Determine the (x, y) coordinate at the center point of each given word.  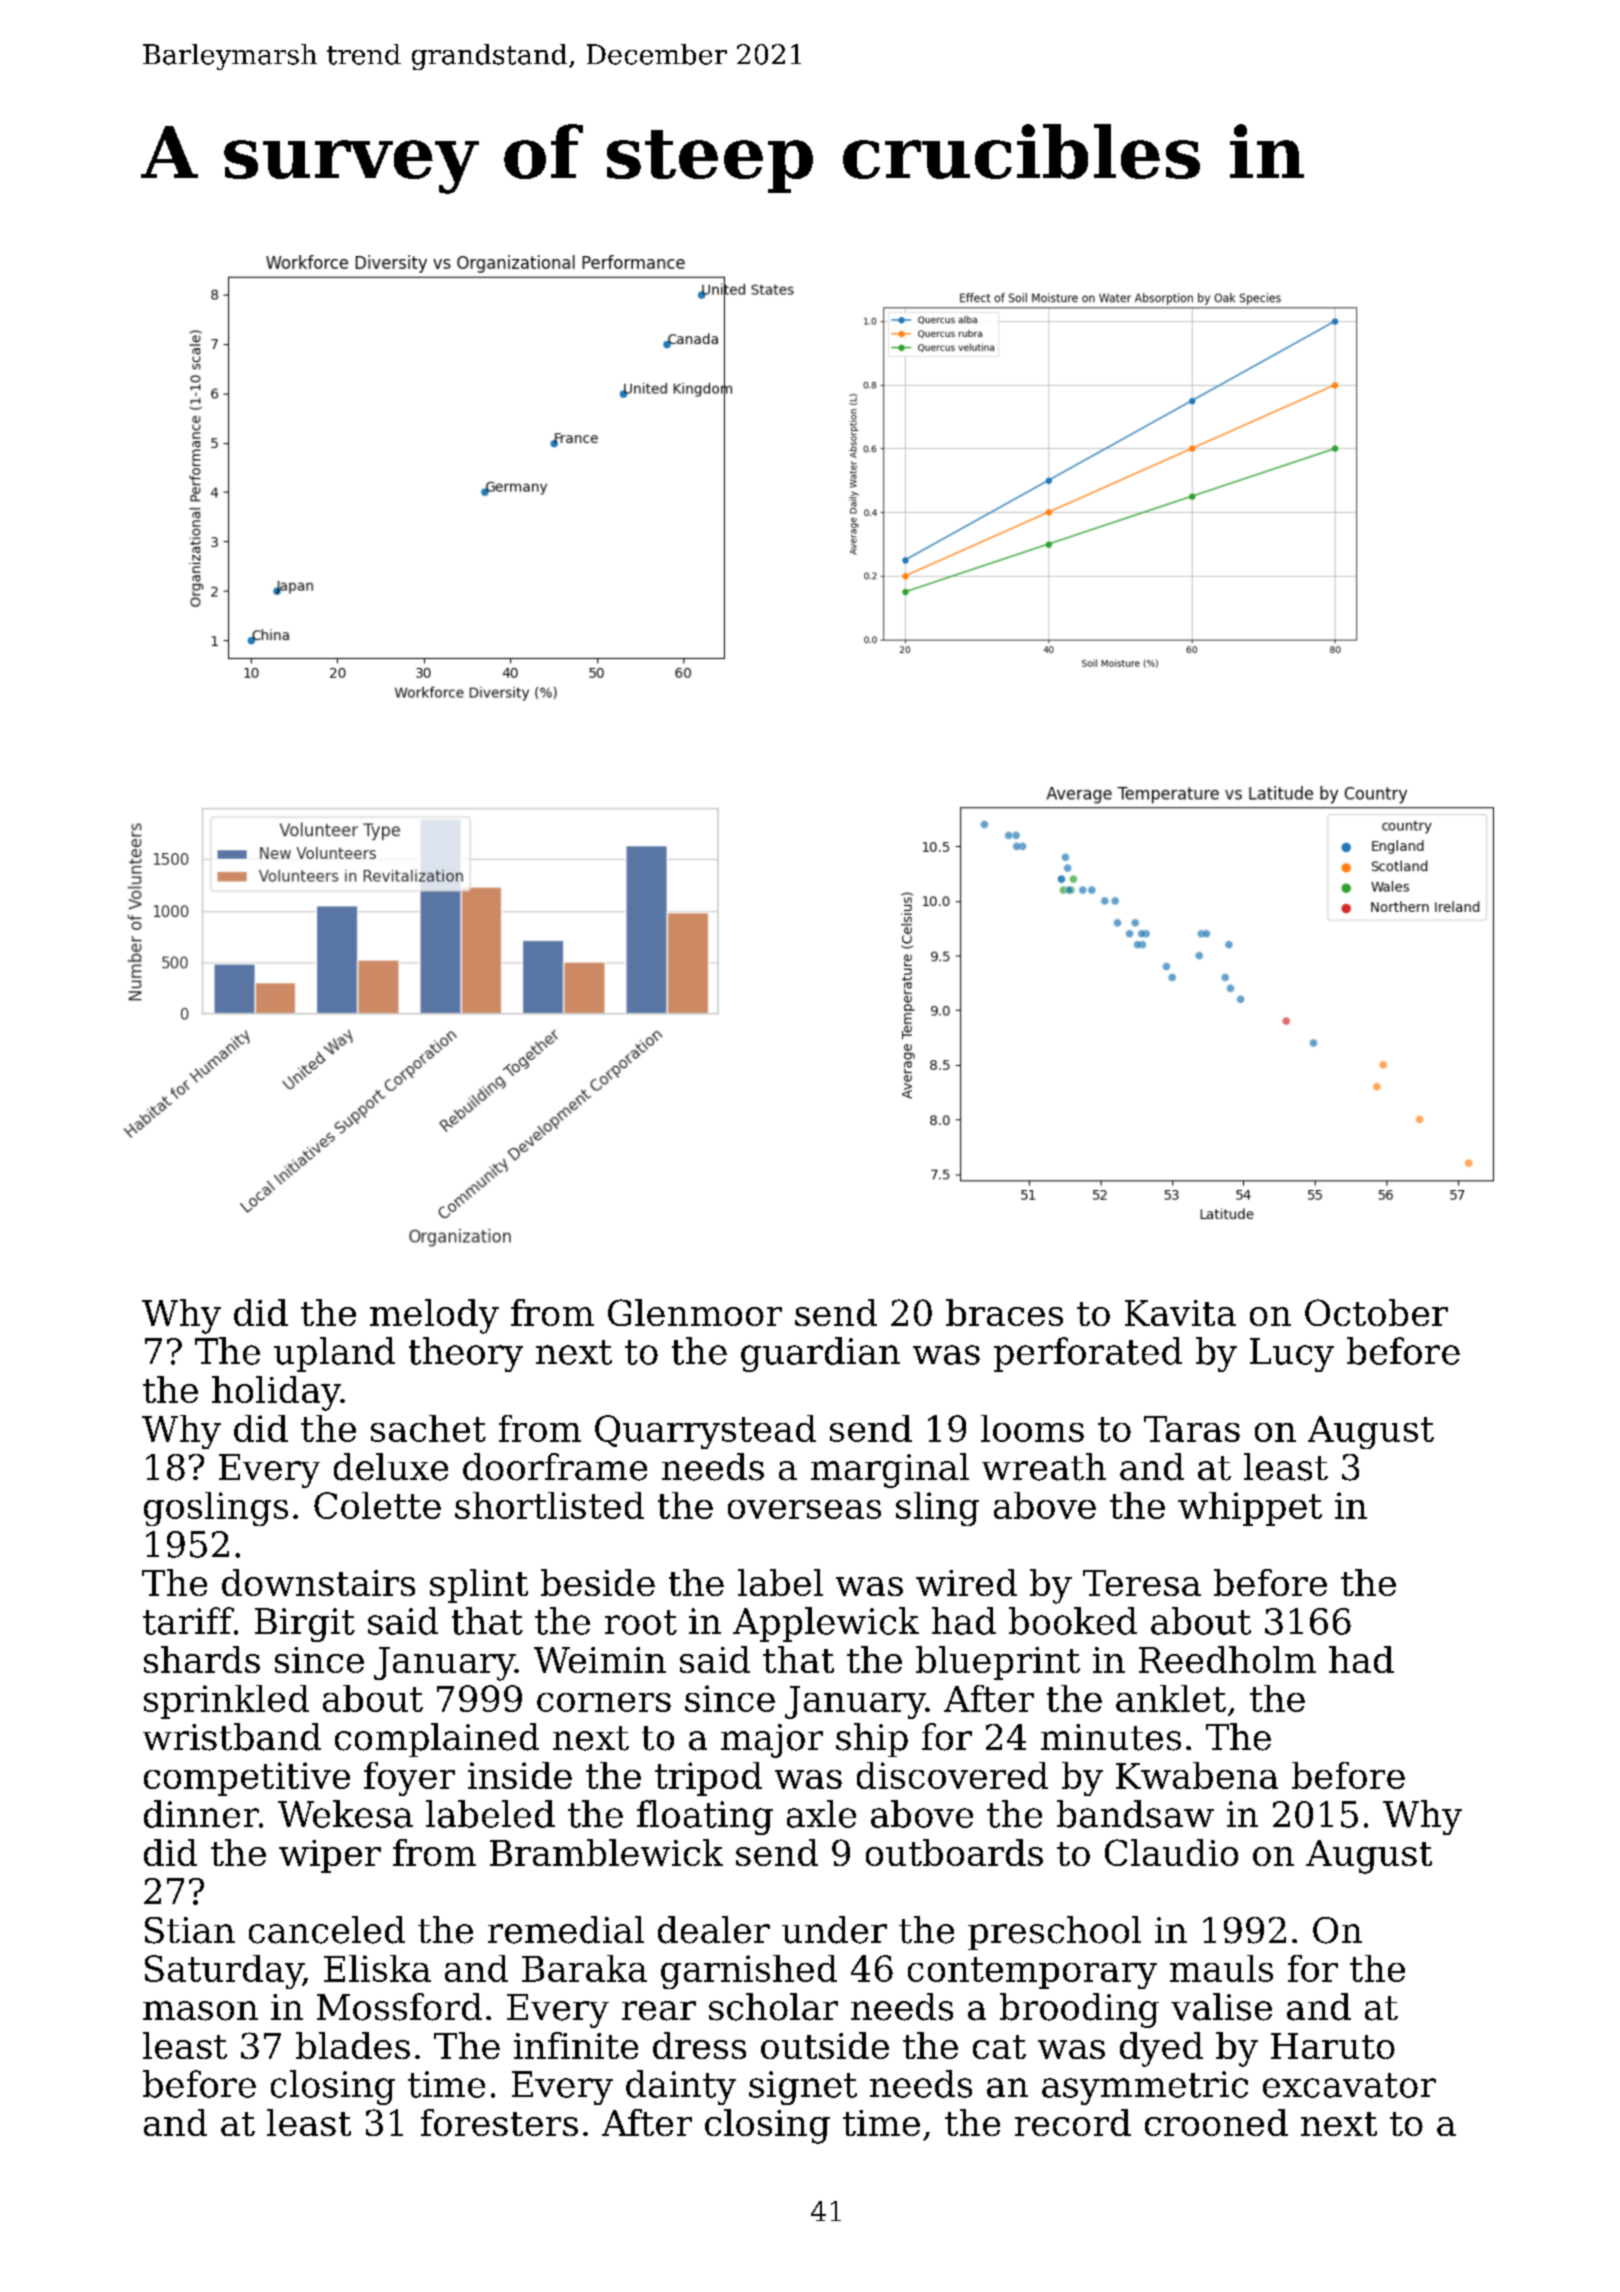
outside (825, 2045)
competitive (247, 1779)
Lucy (1292, 1355)
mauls (1221, 1968)
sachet (428, 1428)
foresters (499, 2122)
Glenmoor (695, 1312)
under (834, 1930)
